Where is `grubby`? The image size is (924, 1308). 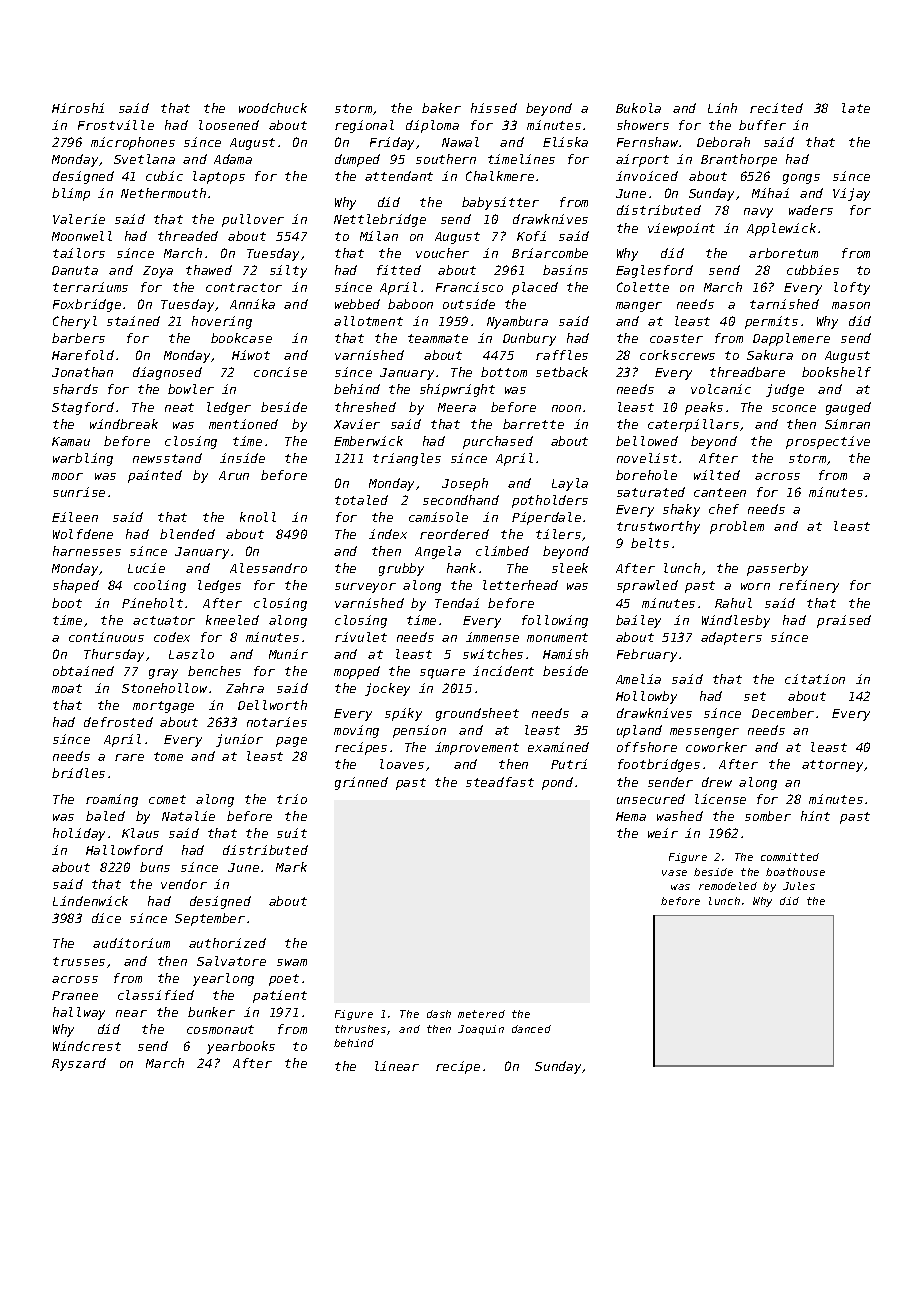 grubby is located at coordinates (401, 569).
